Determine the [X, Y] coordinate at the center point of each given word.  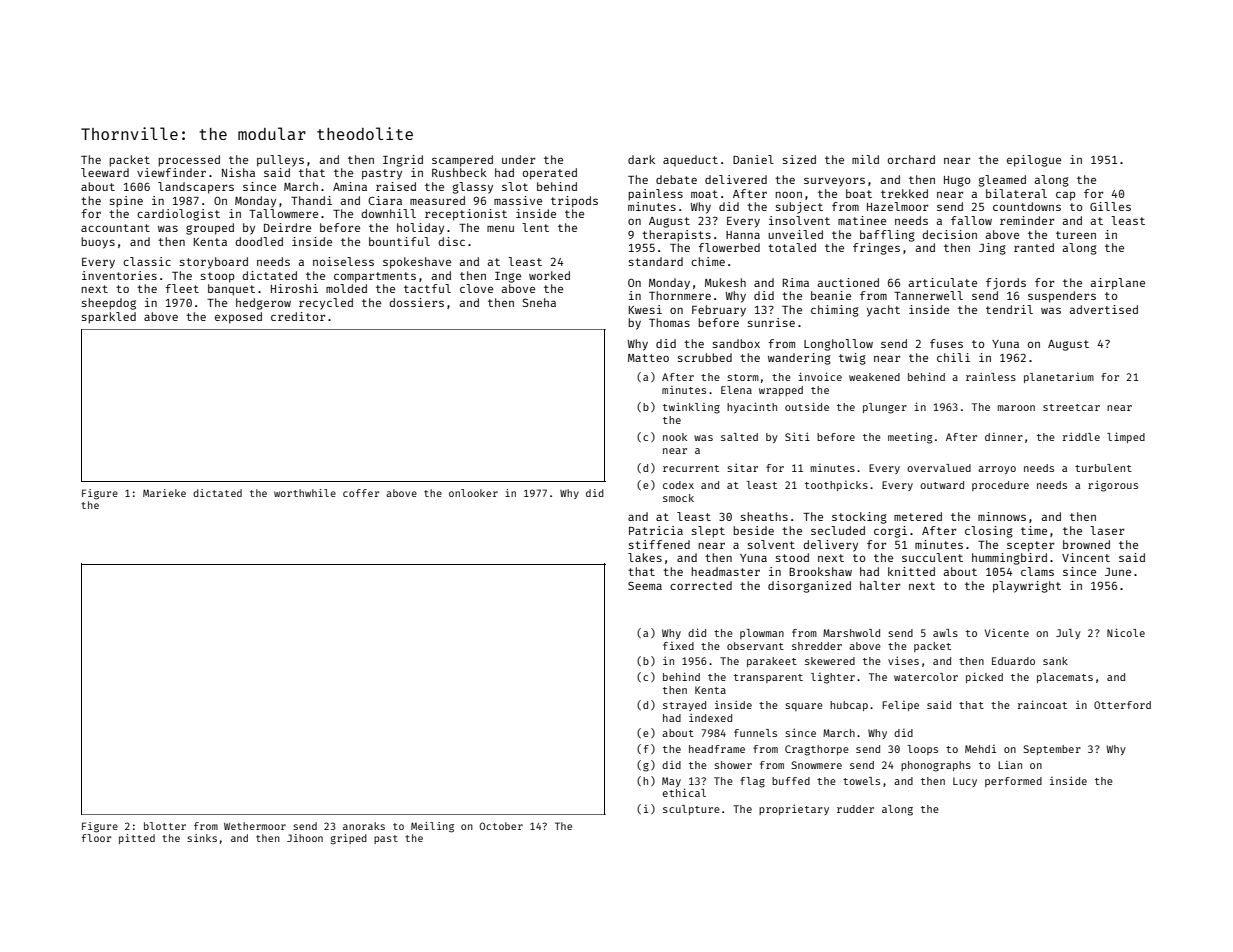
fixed [678, 646]
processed [189, 161]
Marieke [164, 493]
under [518, 159]
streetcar [1071, 407]
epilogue [1034, 161]
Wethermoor [255, 826]
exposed [238, 318]
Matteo [648, 358]
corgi [890, 532]
